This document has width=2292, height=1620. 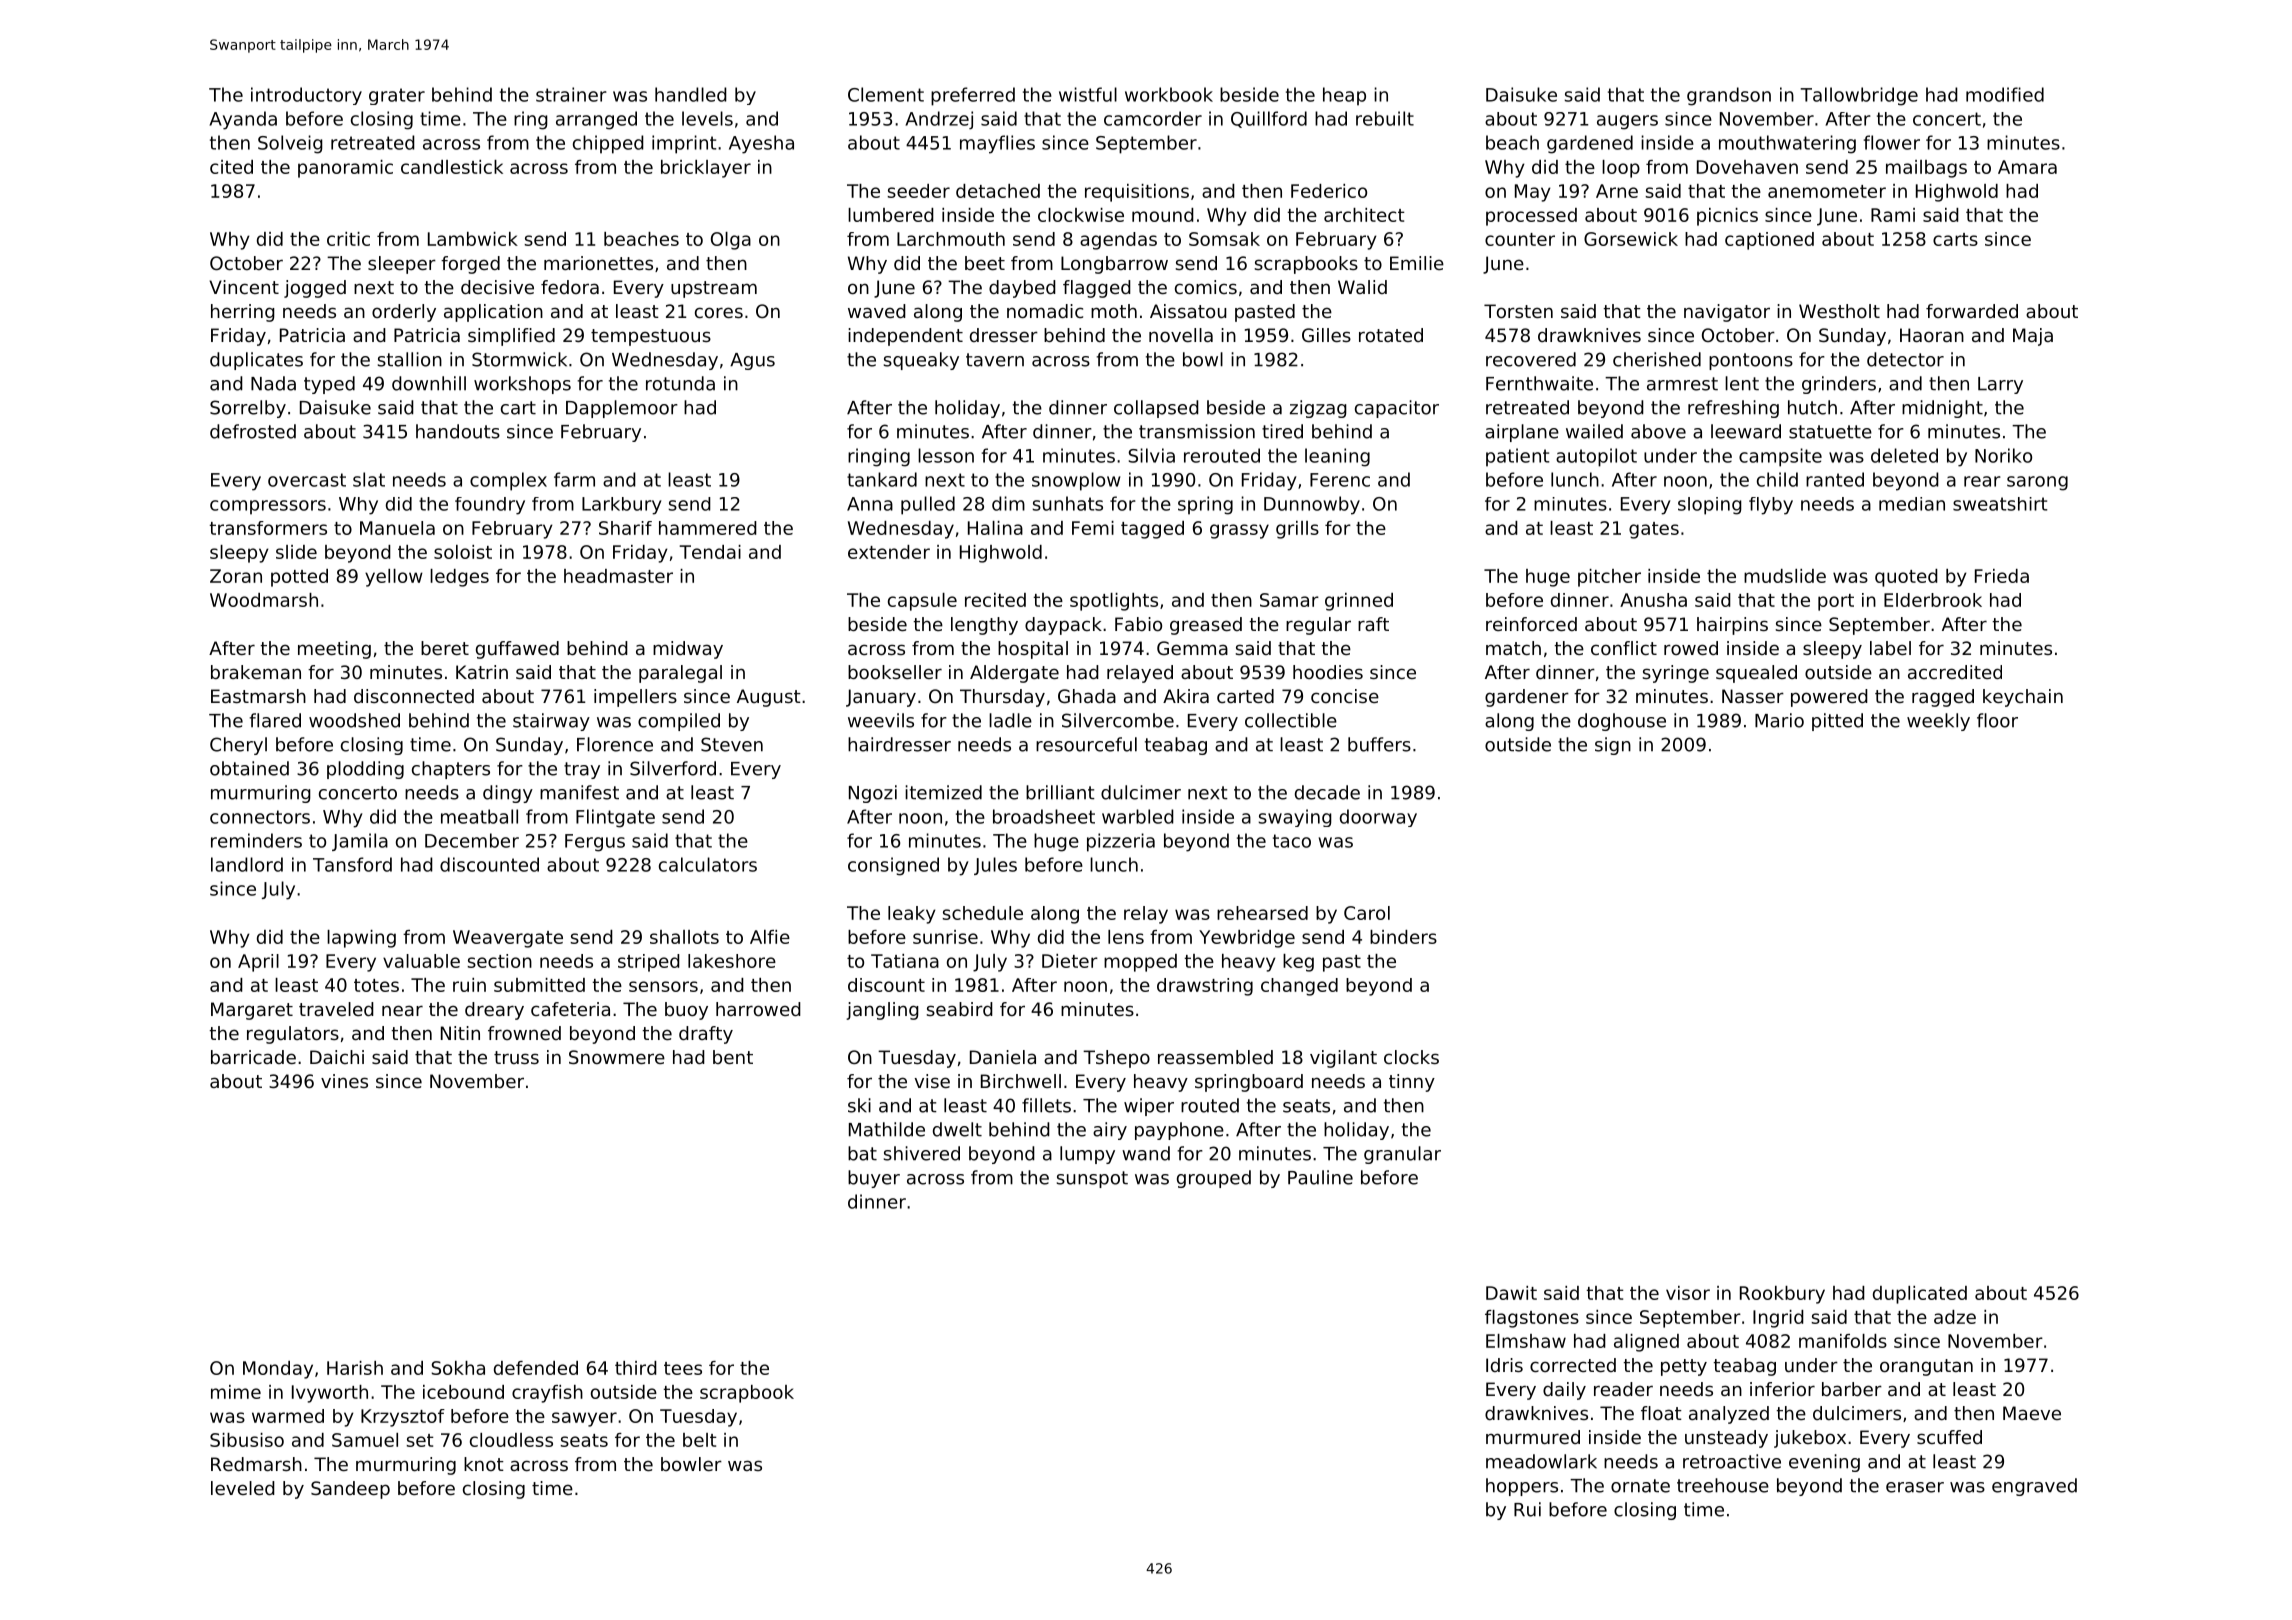 What do you see at coordinates (288, 1416) in the document?
I see `warmed` at bounding box center [288, 1416].
